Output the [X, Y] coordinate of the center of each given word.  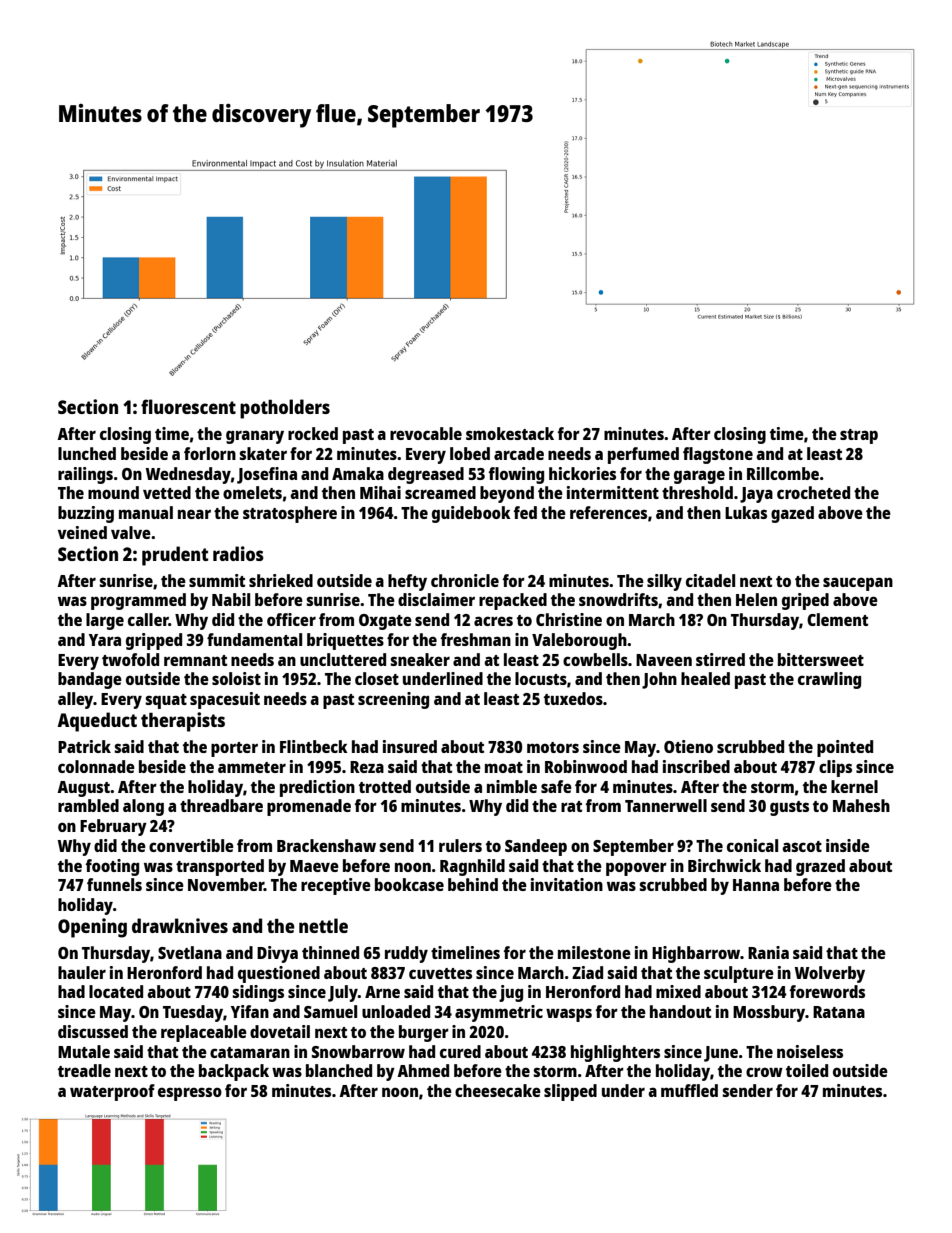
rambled [88, 805]
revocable [426, 433]
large [105, 621]
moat [504, 767]
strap [859, 436]
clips [835, 768]
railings [85, 475]
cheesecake [498, 1090]
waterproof [112, 1092]
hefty [407, 582]
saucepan [858, 584]
